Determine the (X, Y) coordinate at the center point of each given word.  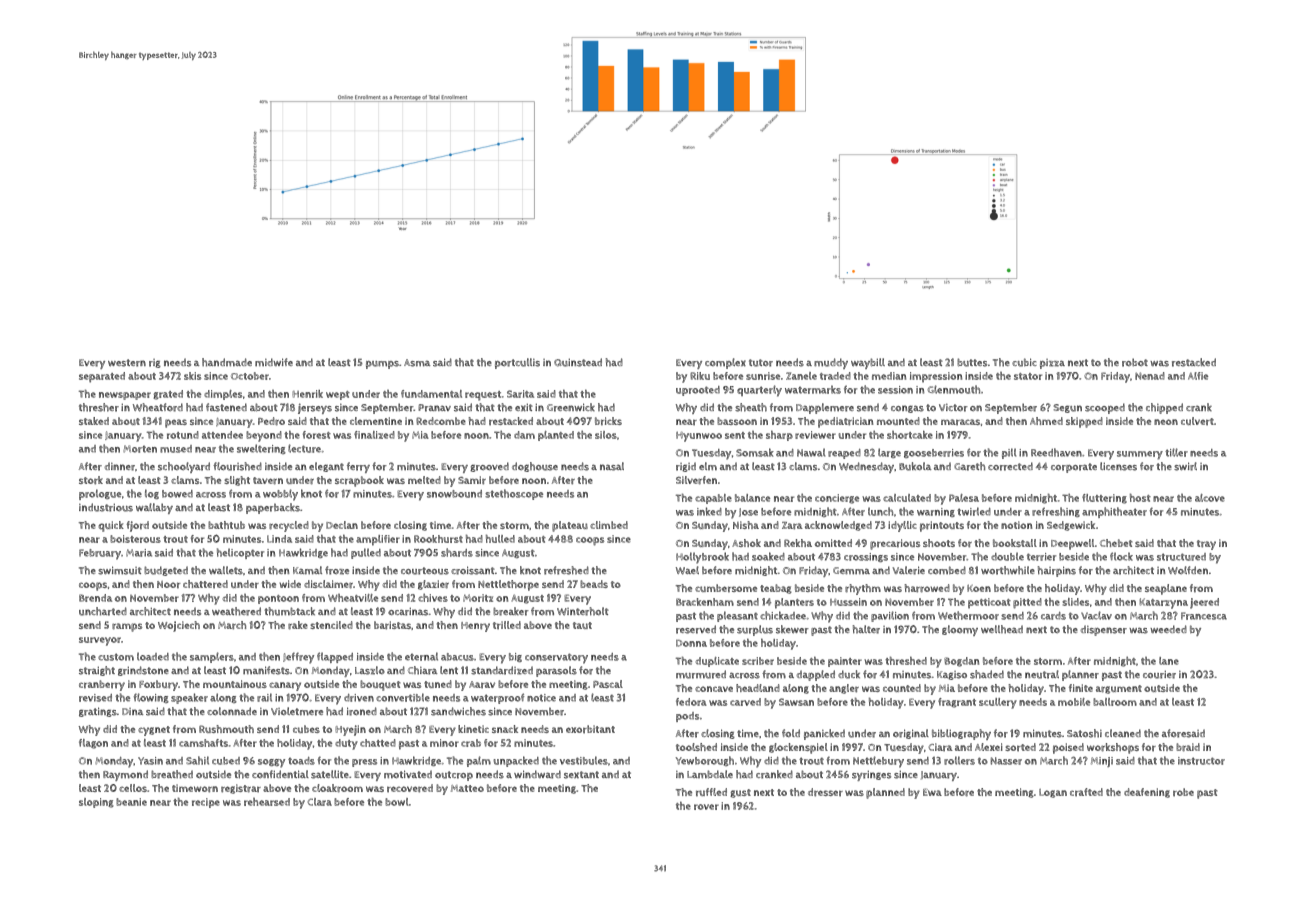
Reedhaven (1056, 452)
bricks (608, 421)
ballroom (1115, 702)
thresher (99, 407)
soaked (768, 556)
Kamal (307, 570)
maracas (960, 422)
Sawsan (796, 702)
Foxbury (158, 685)
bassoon (737, 421)
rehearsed (267, 802)
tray (1206, 545)
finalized (374, 435)
